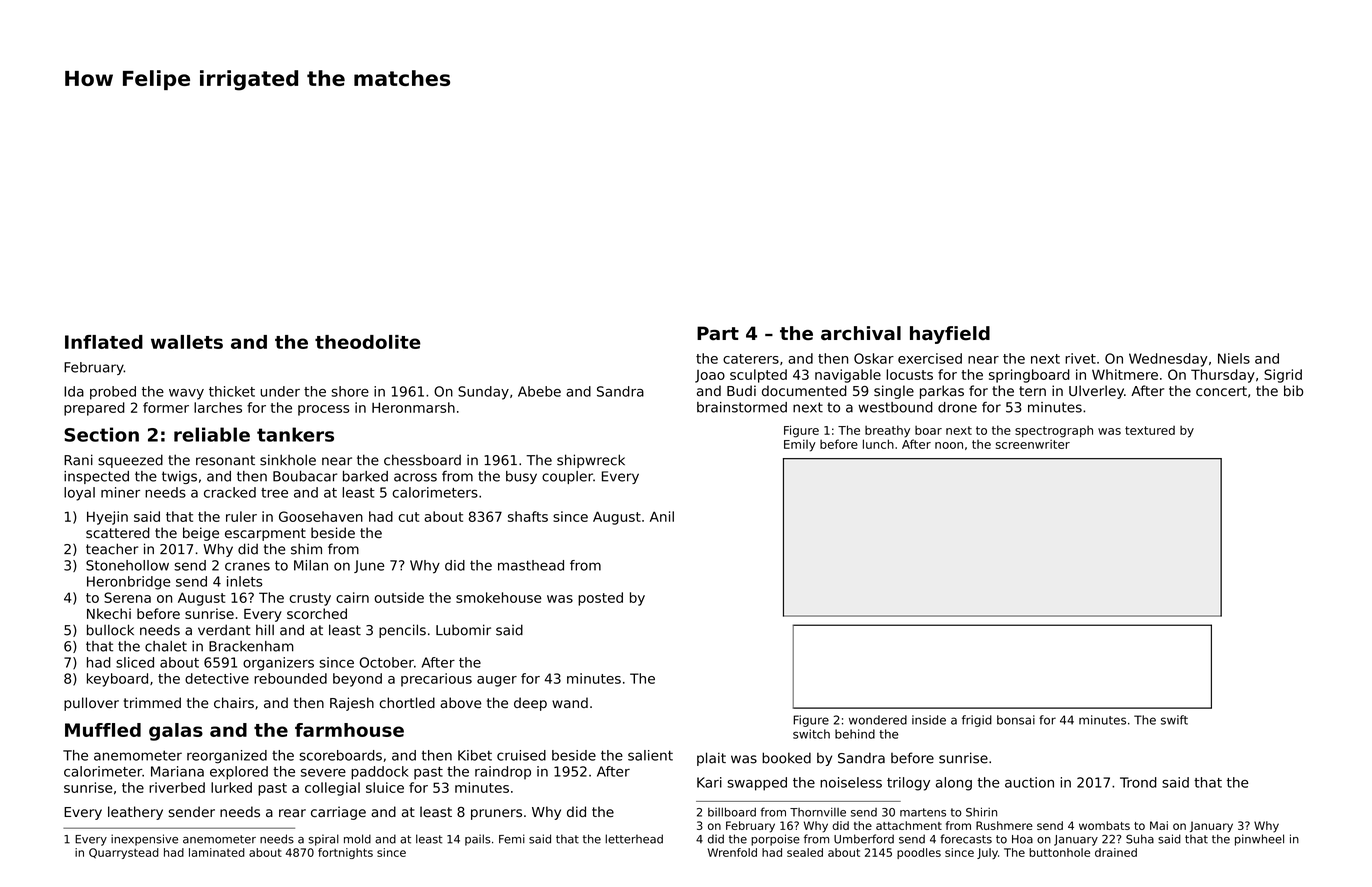 The image size is (1372, 887). Describe the element at coordinates (1174, 720) in the image. I see `swift` at that location.
